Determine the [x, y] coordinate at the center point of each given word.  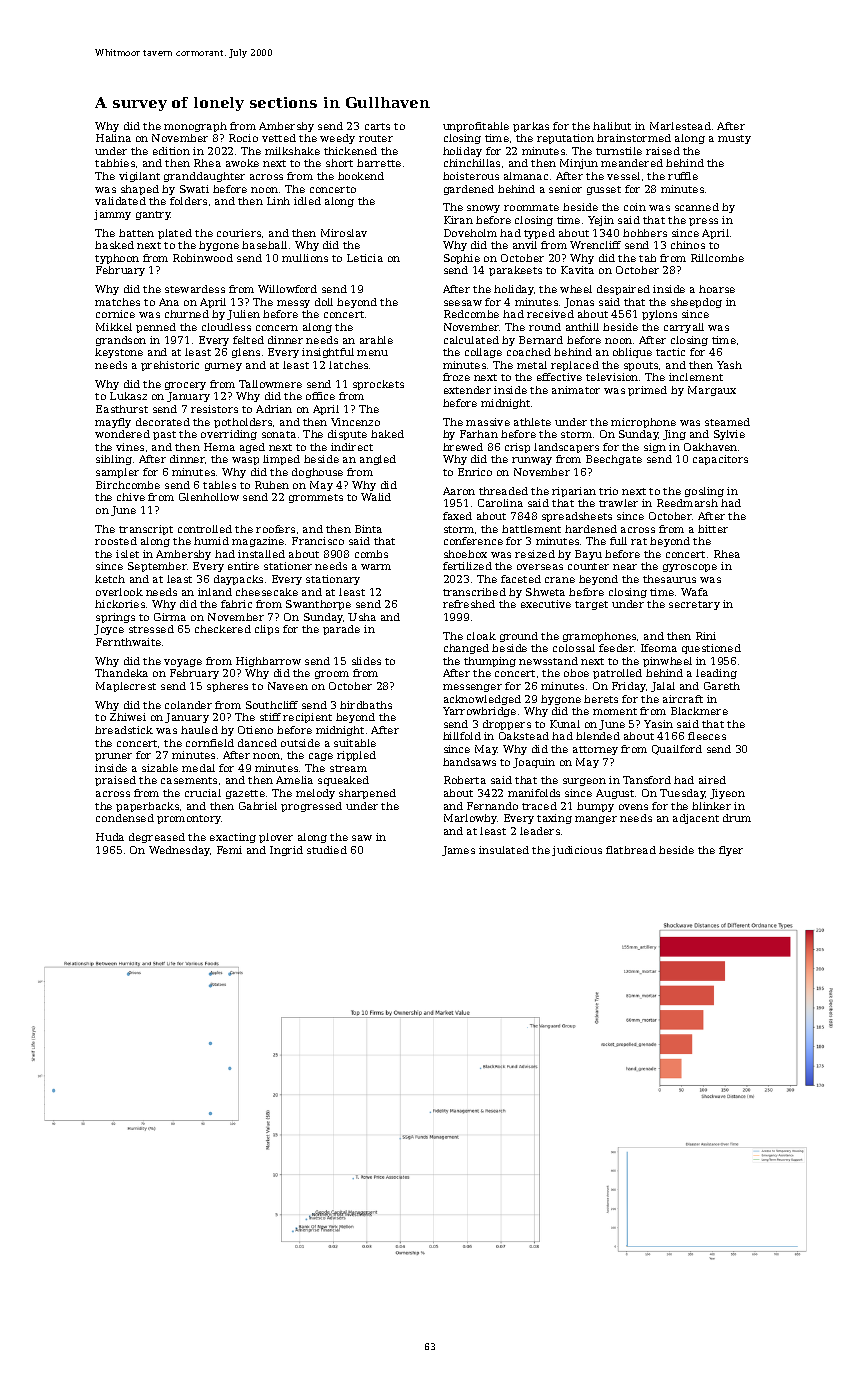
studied [327, 850]
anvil [525, 245]
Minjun [579, 164]
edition [171, 151]
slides [366, 661]
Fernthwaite [128, 642]
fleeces [707, 736]
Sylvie [729, 435]
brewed [463, 447]
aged [252, 448]
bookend [361, 176]
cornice [115, 314]
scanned [697, 207]
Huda [110, 837]
